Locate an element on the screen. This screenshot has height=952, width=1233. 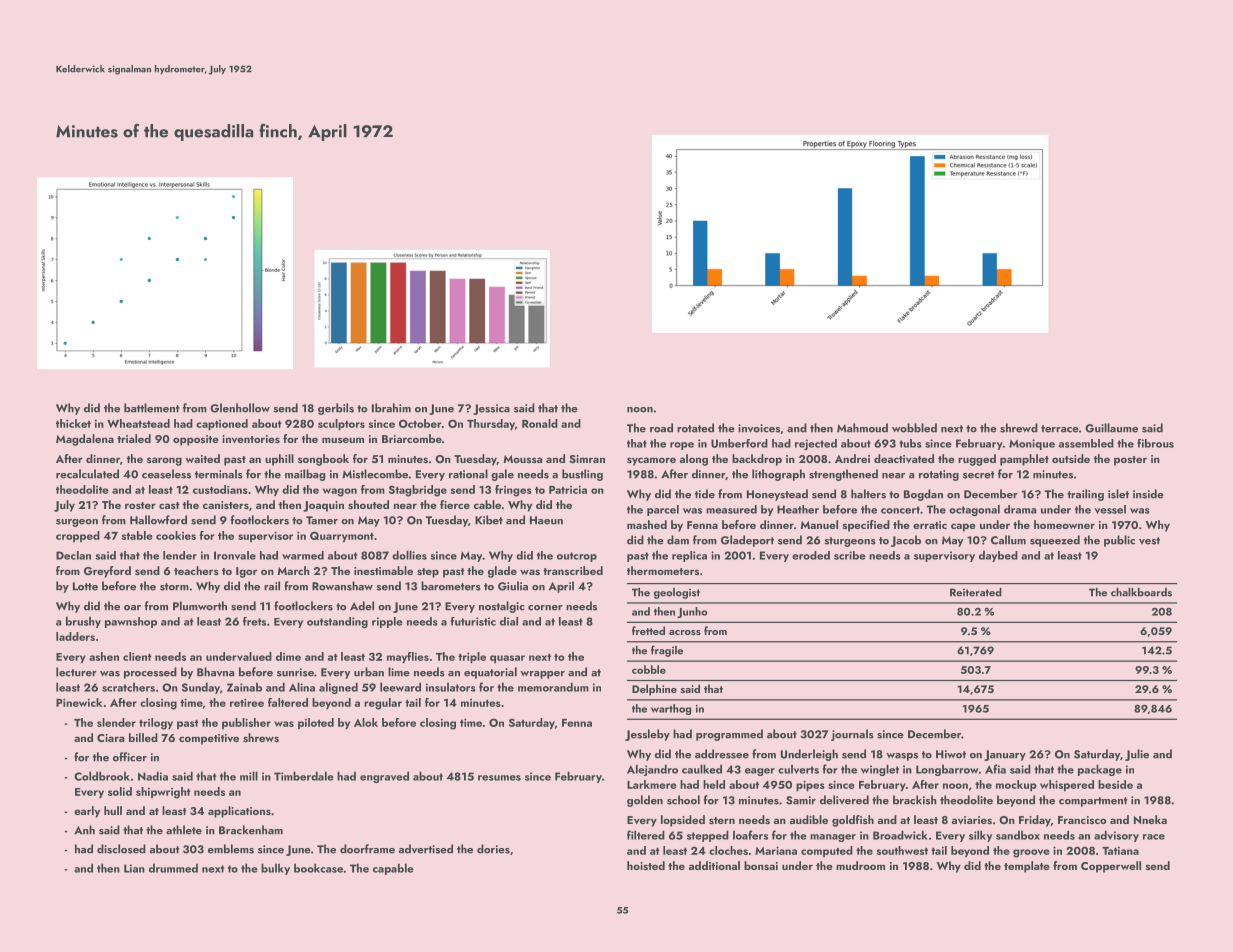
deactivated is located at coordinates (904, 458).
